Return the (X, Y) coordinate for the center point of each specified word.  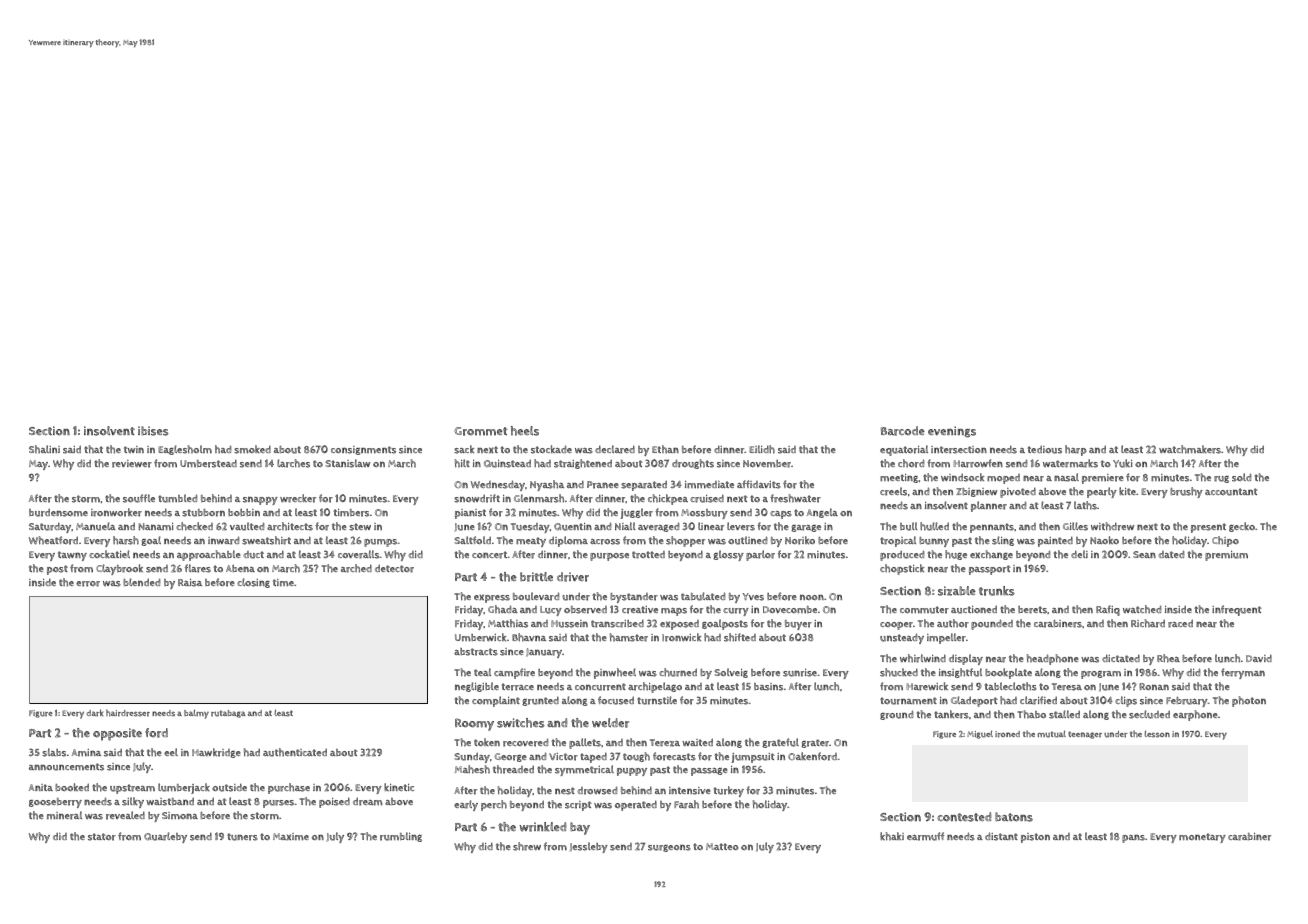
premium (1226, 555)
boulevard (536, 596)
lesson (1157, 734)
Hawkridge (216, 753)
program (1101, 675)
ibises (153, 431)
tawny (72, 556)
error (88, 584)
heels (525, 431)
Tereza (665, 743)
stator (102, 837)
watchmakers (1190, 449)
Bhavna (529, 637)
